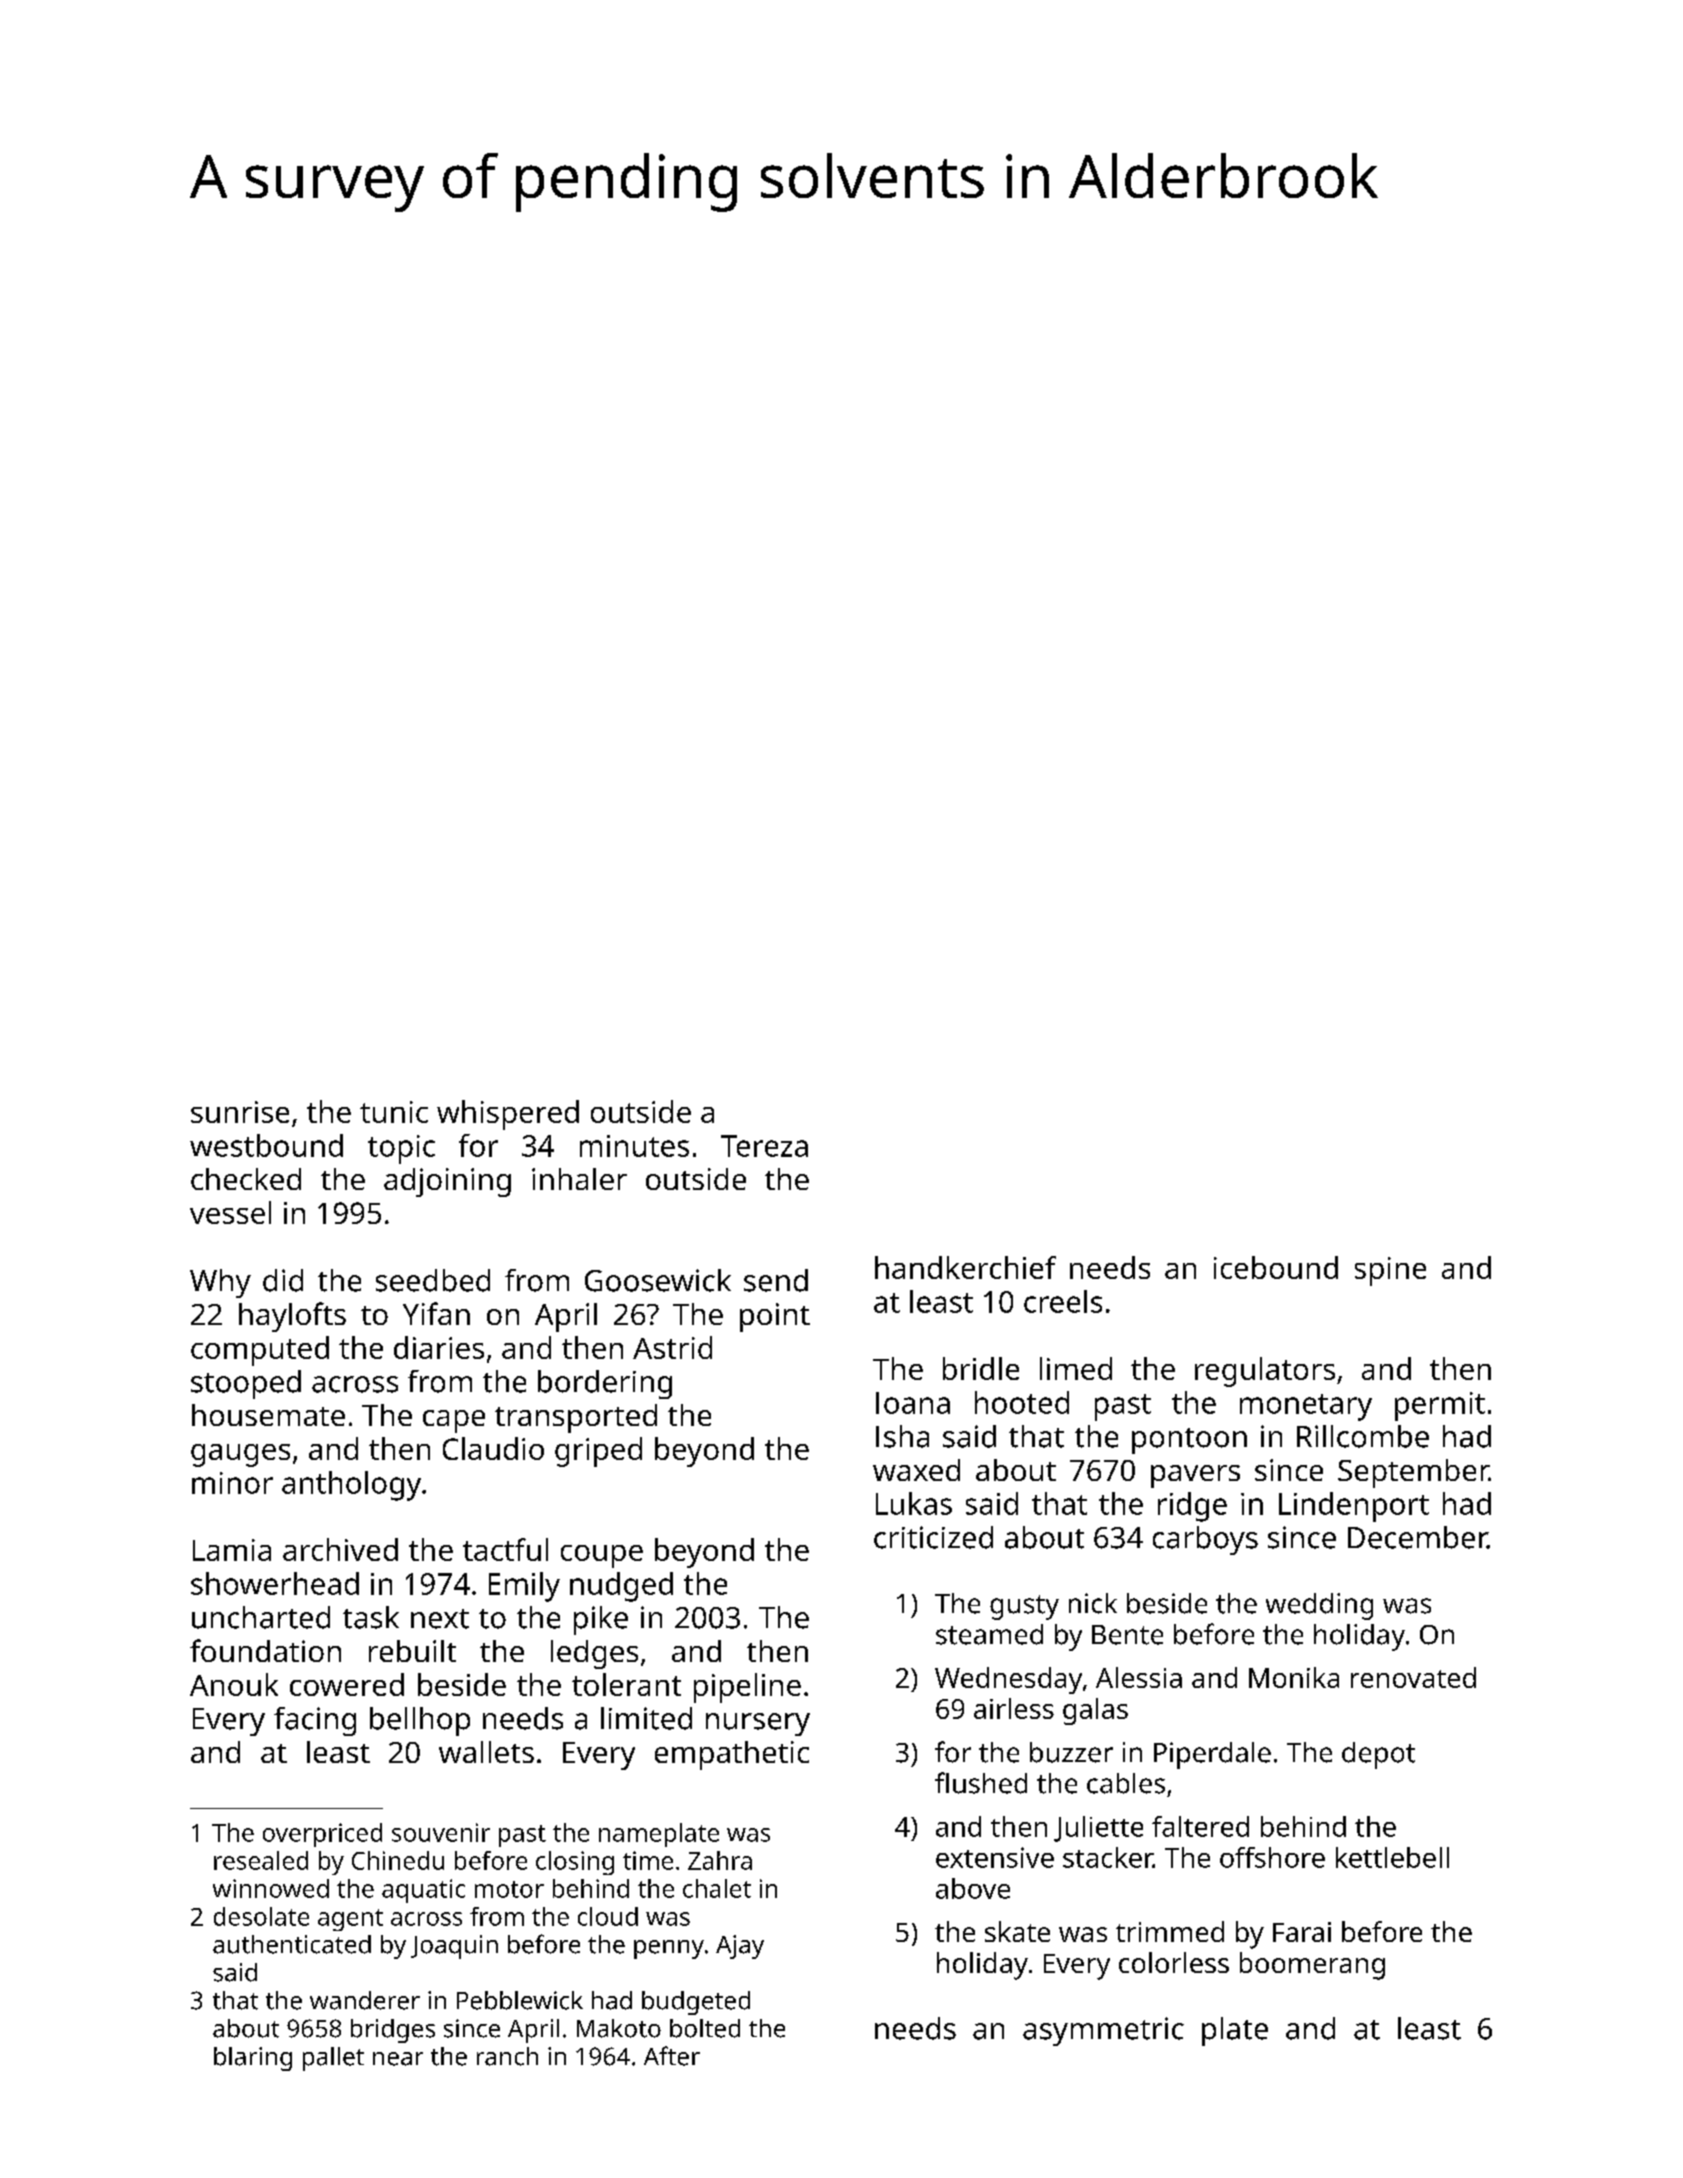 This image has width=1683, height=2178. Describe the element at coordinates (230, 1212) in the image. I see `vessel` at that location.
